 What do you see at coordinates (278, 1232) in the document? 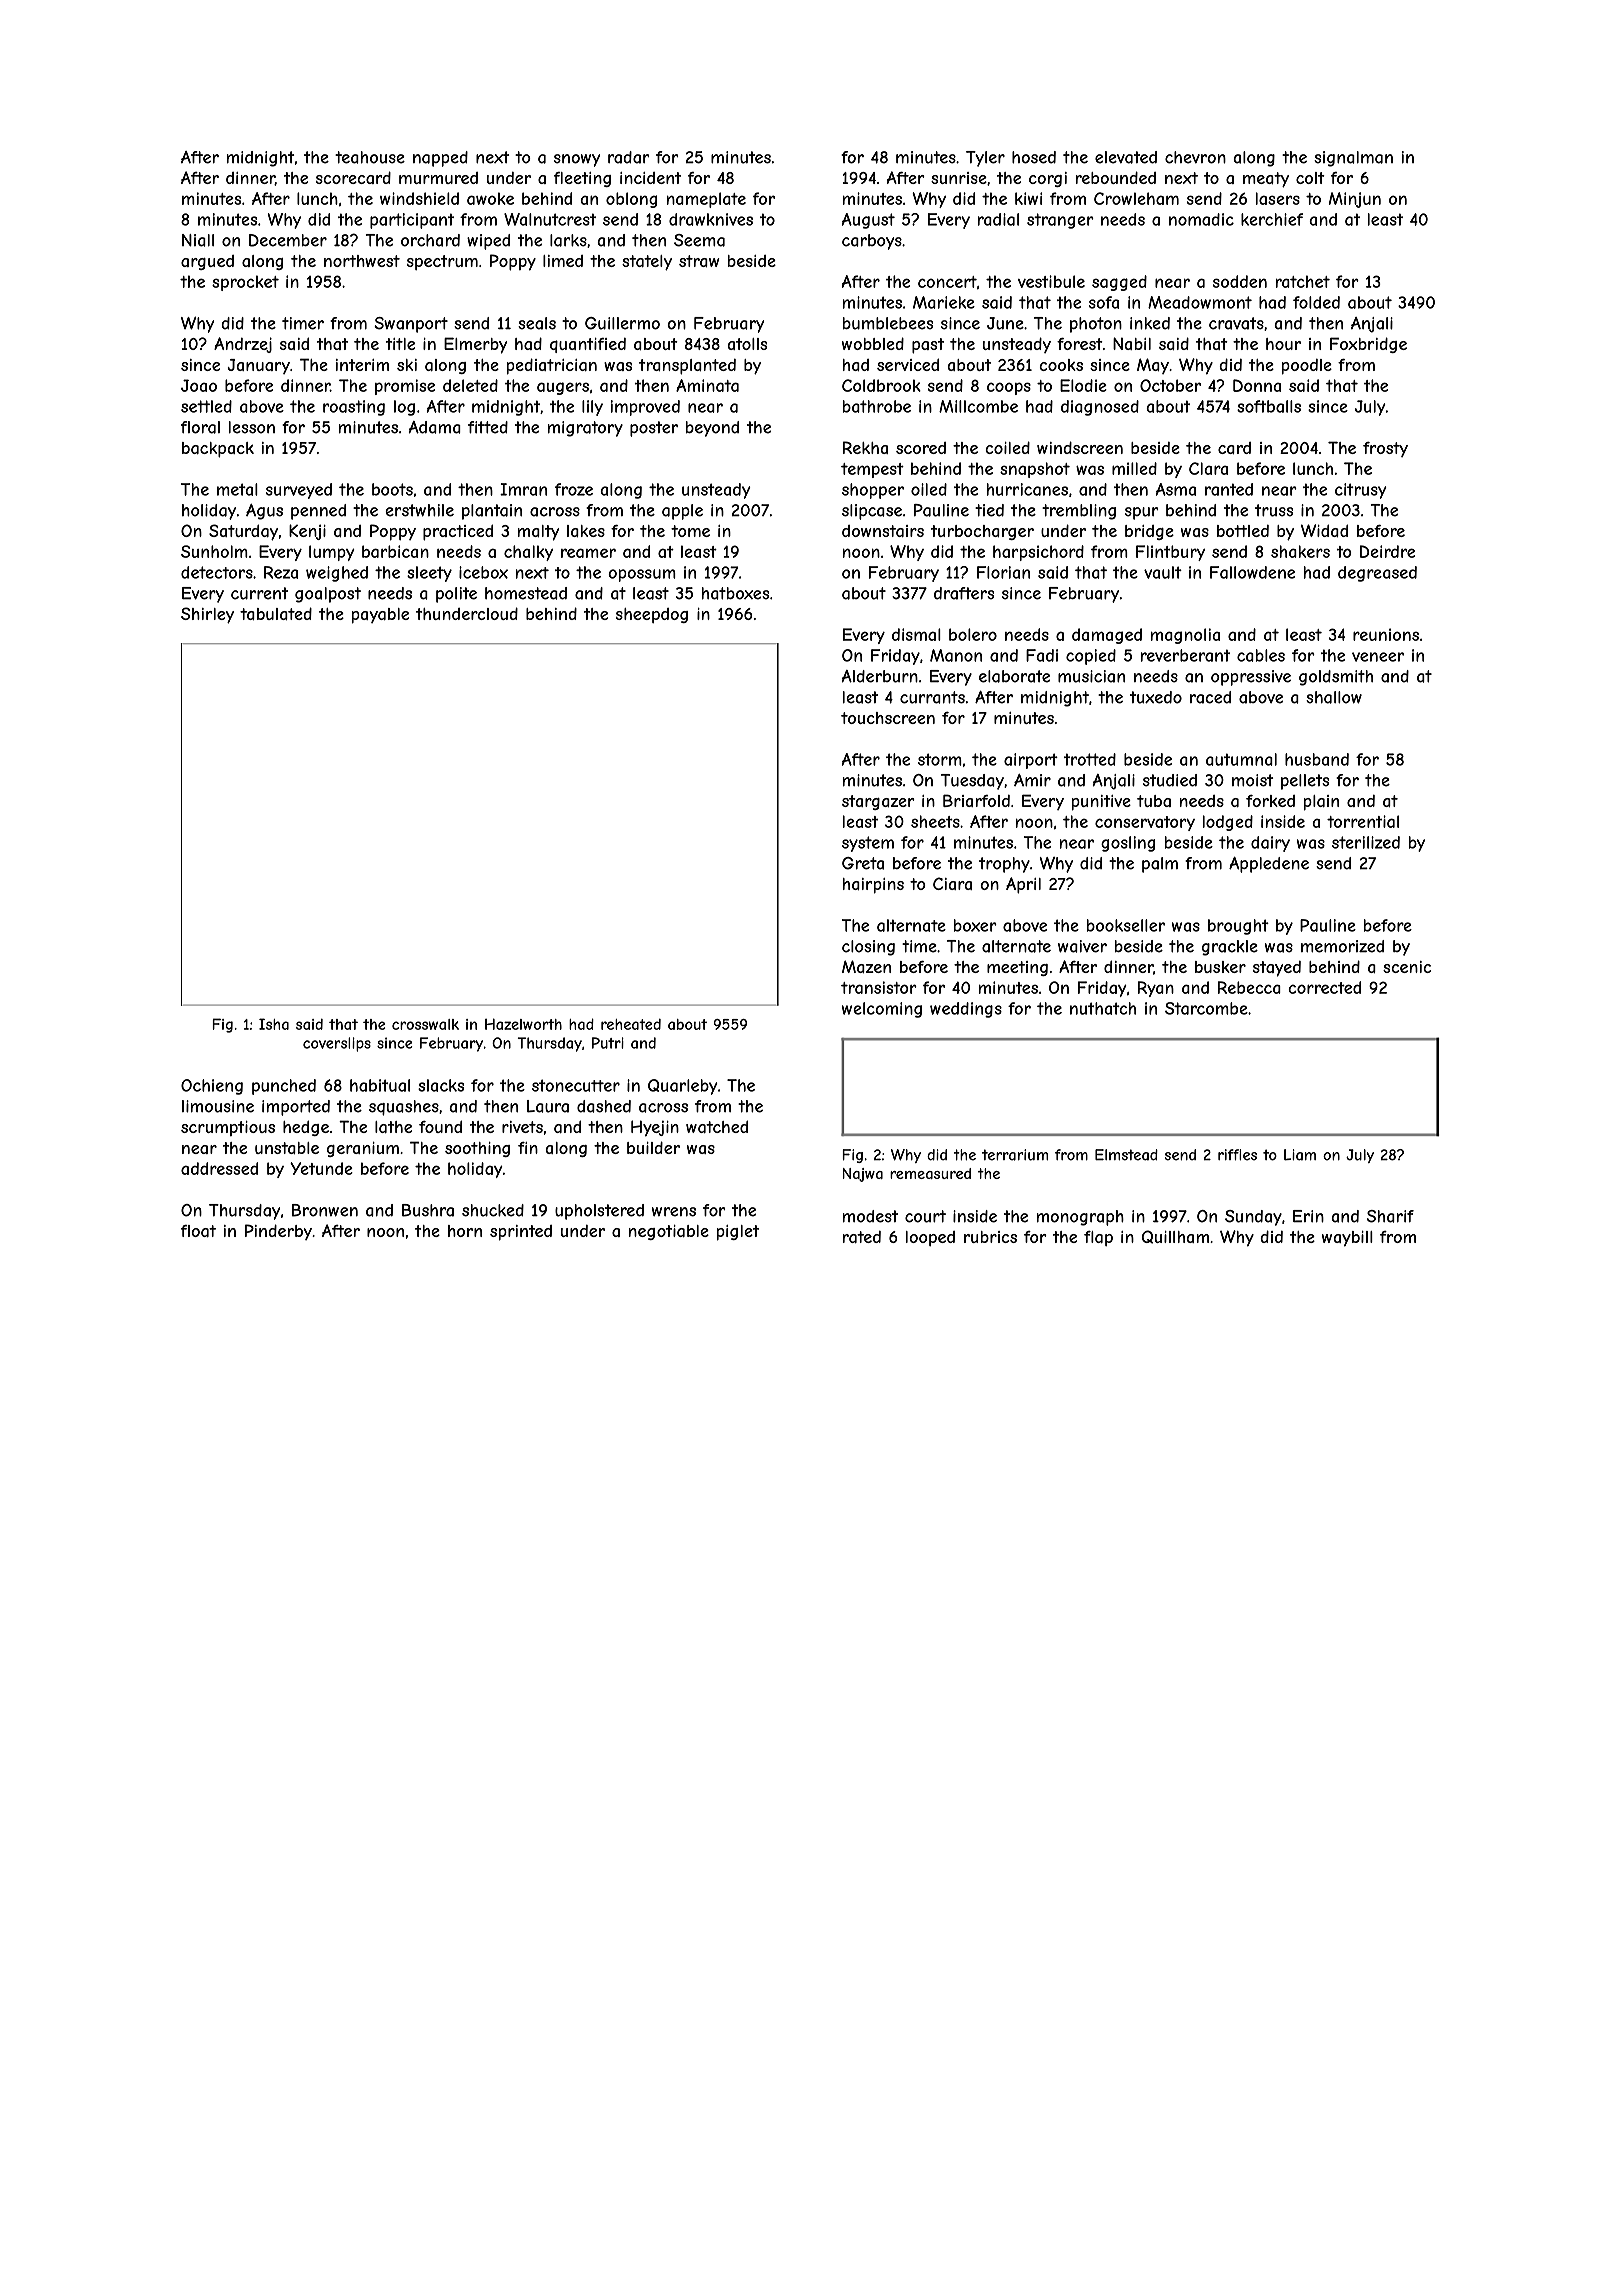
I see `Pinderby` at bounding box center [278, 1232].
